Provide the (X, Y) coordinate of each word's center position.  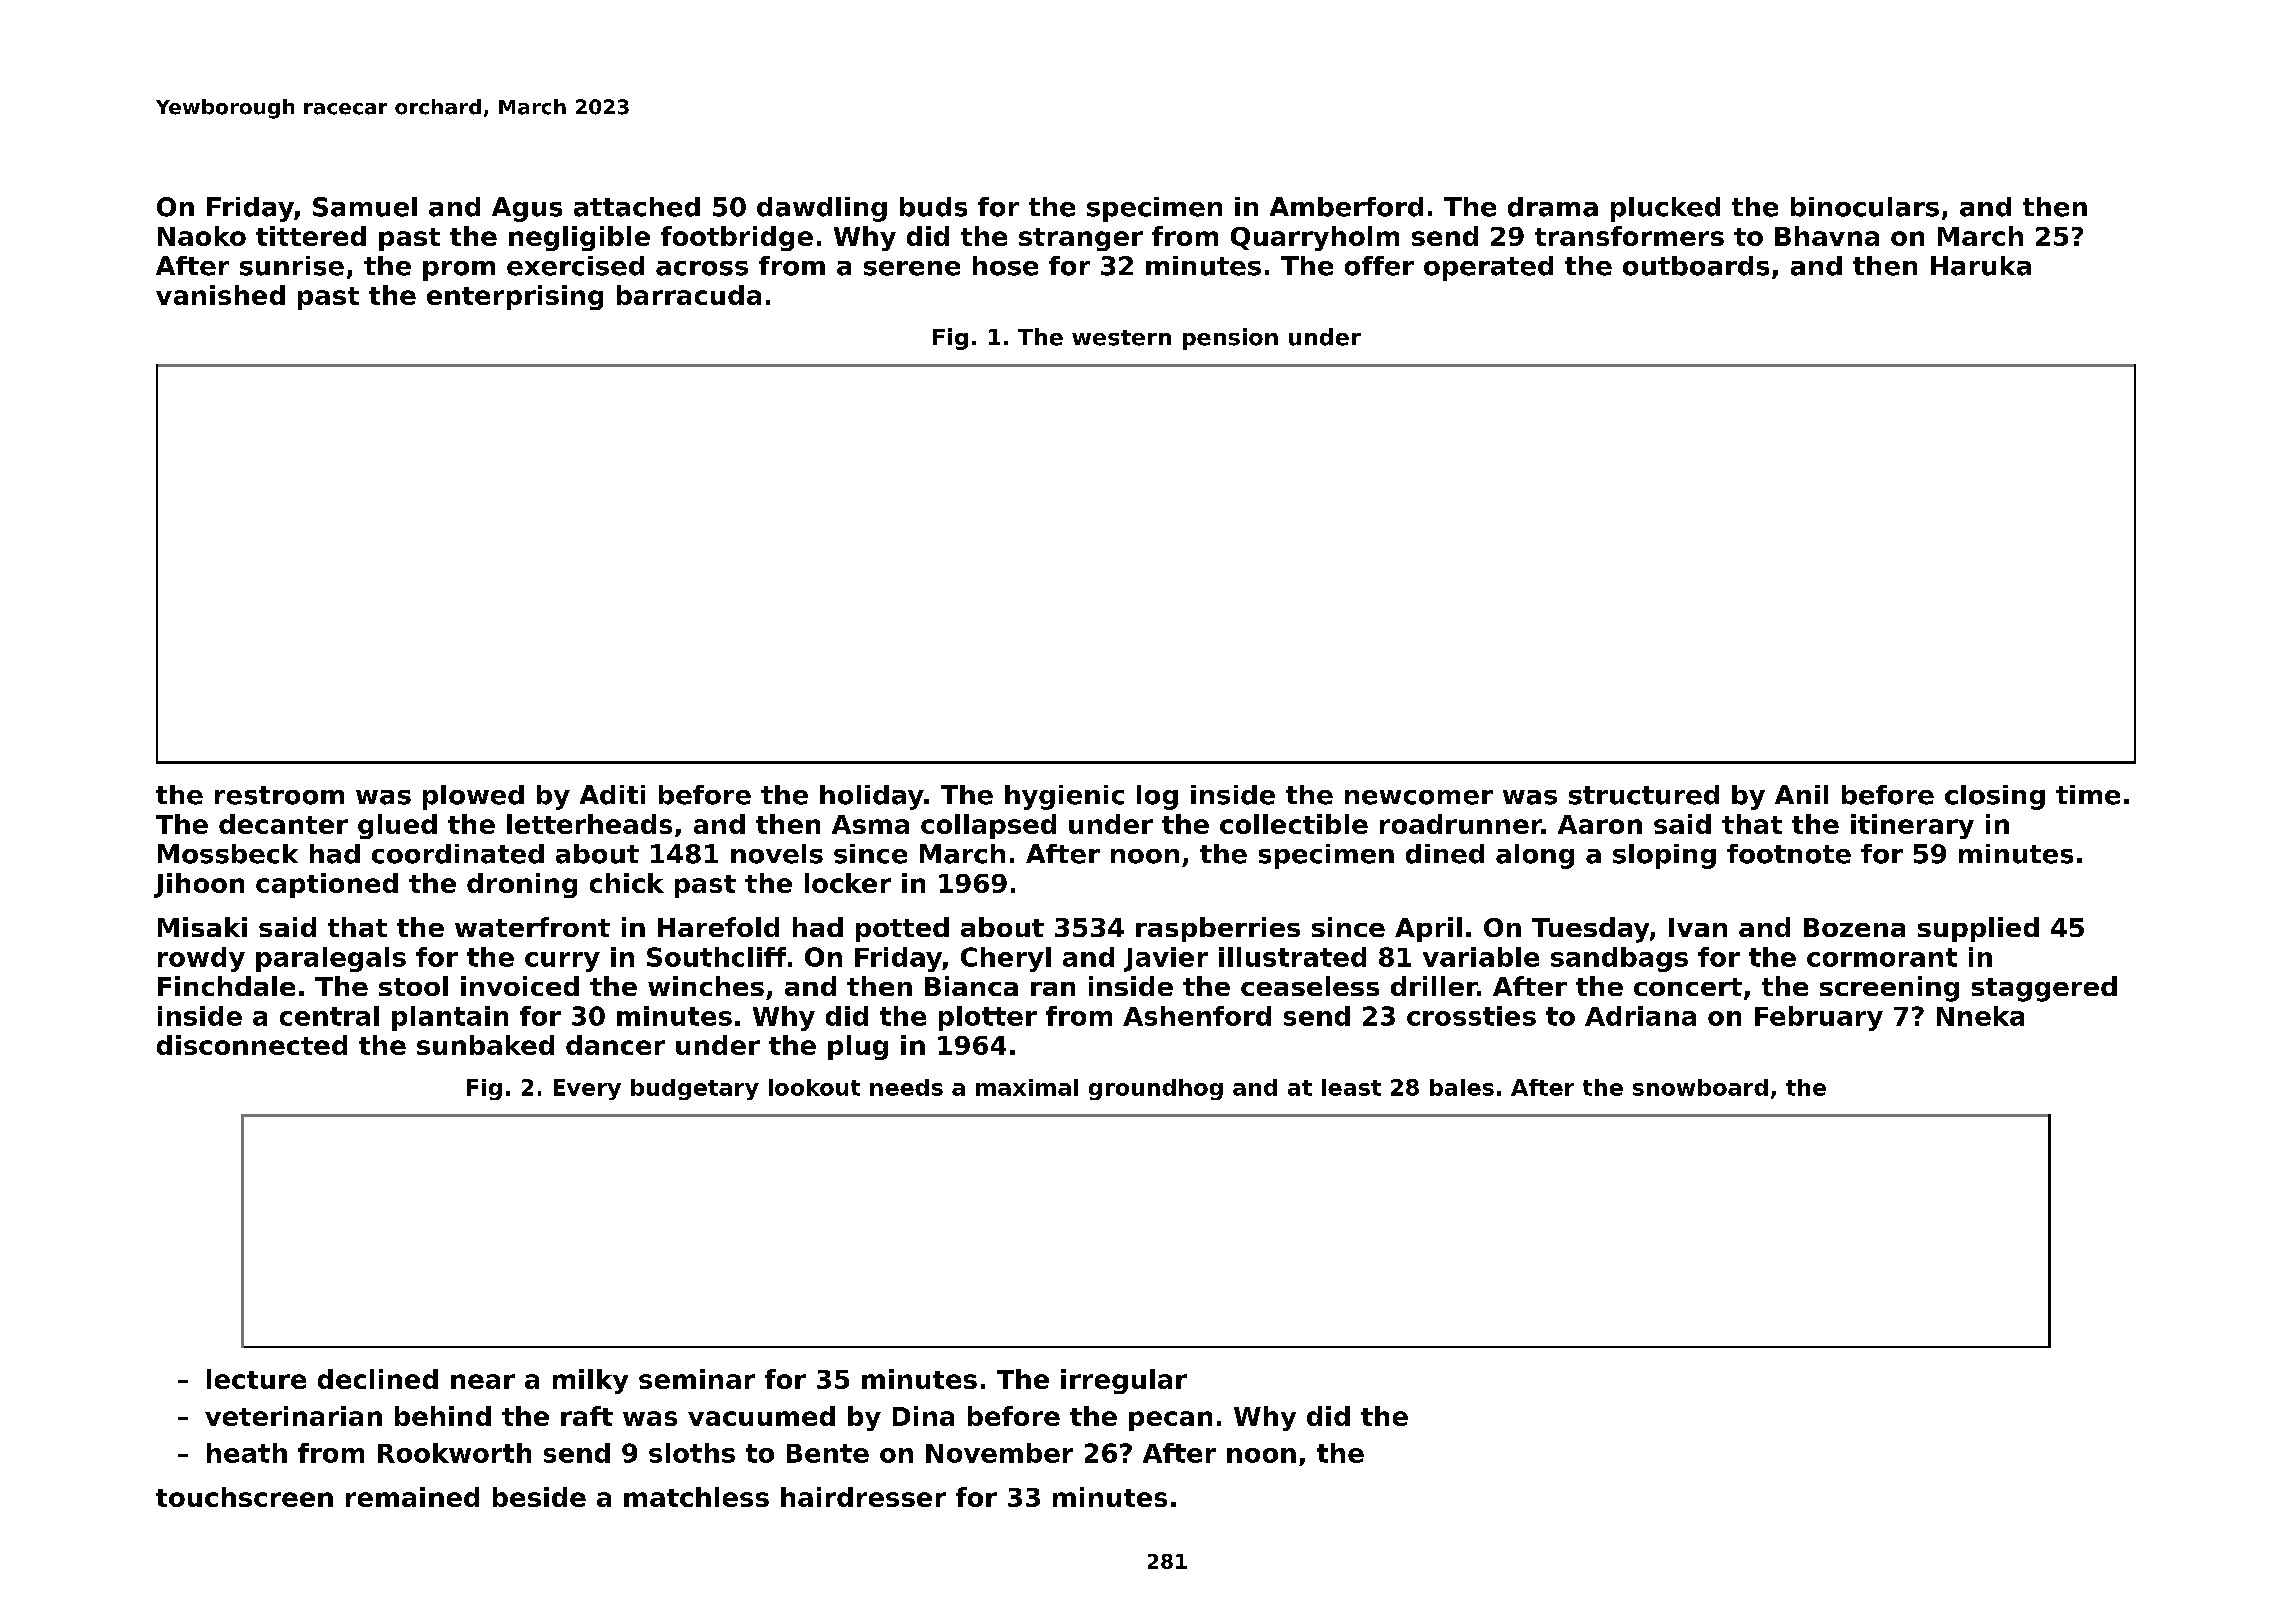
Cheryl (1006, 959)
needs (906, 1087)
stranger (1081, 239)
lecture (256, 1379)
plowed (473, 797)
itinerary (1912, 826)
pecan (1170, 1421)
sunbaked (485, 1045)
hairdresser (863, 1497)
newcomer (1419, 797)
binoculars (1865, 207)
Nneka (1980, 1016)
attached (637, 207)
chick (627, 883)
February (1819, 1018)
